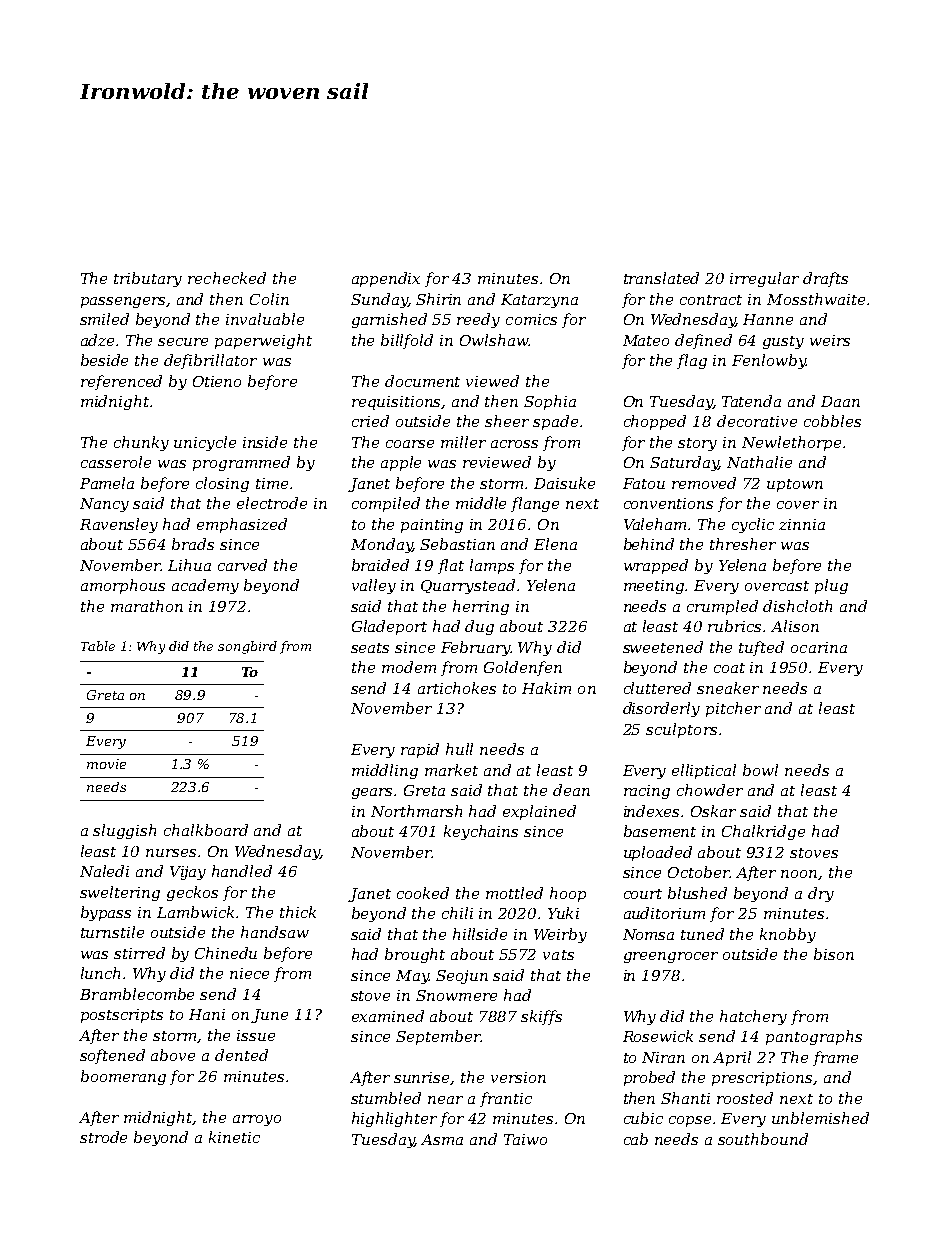 The height and width of the document is (1233, 952). What do you see at coordinates (459, 749) in the document?
I see `hull` at bounding box center [459, 749].
